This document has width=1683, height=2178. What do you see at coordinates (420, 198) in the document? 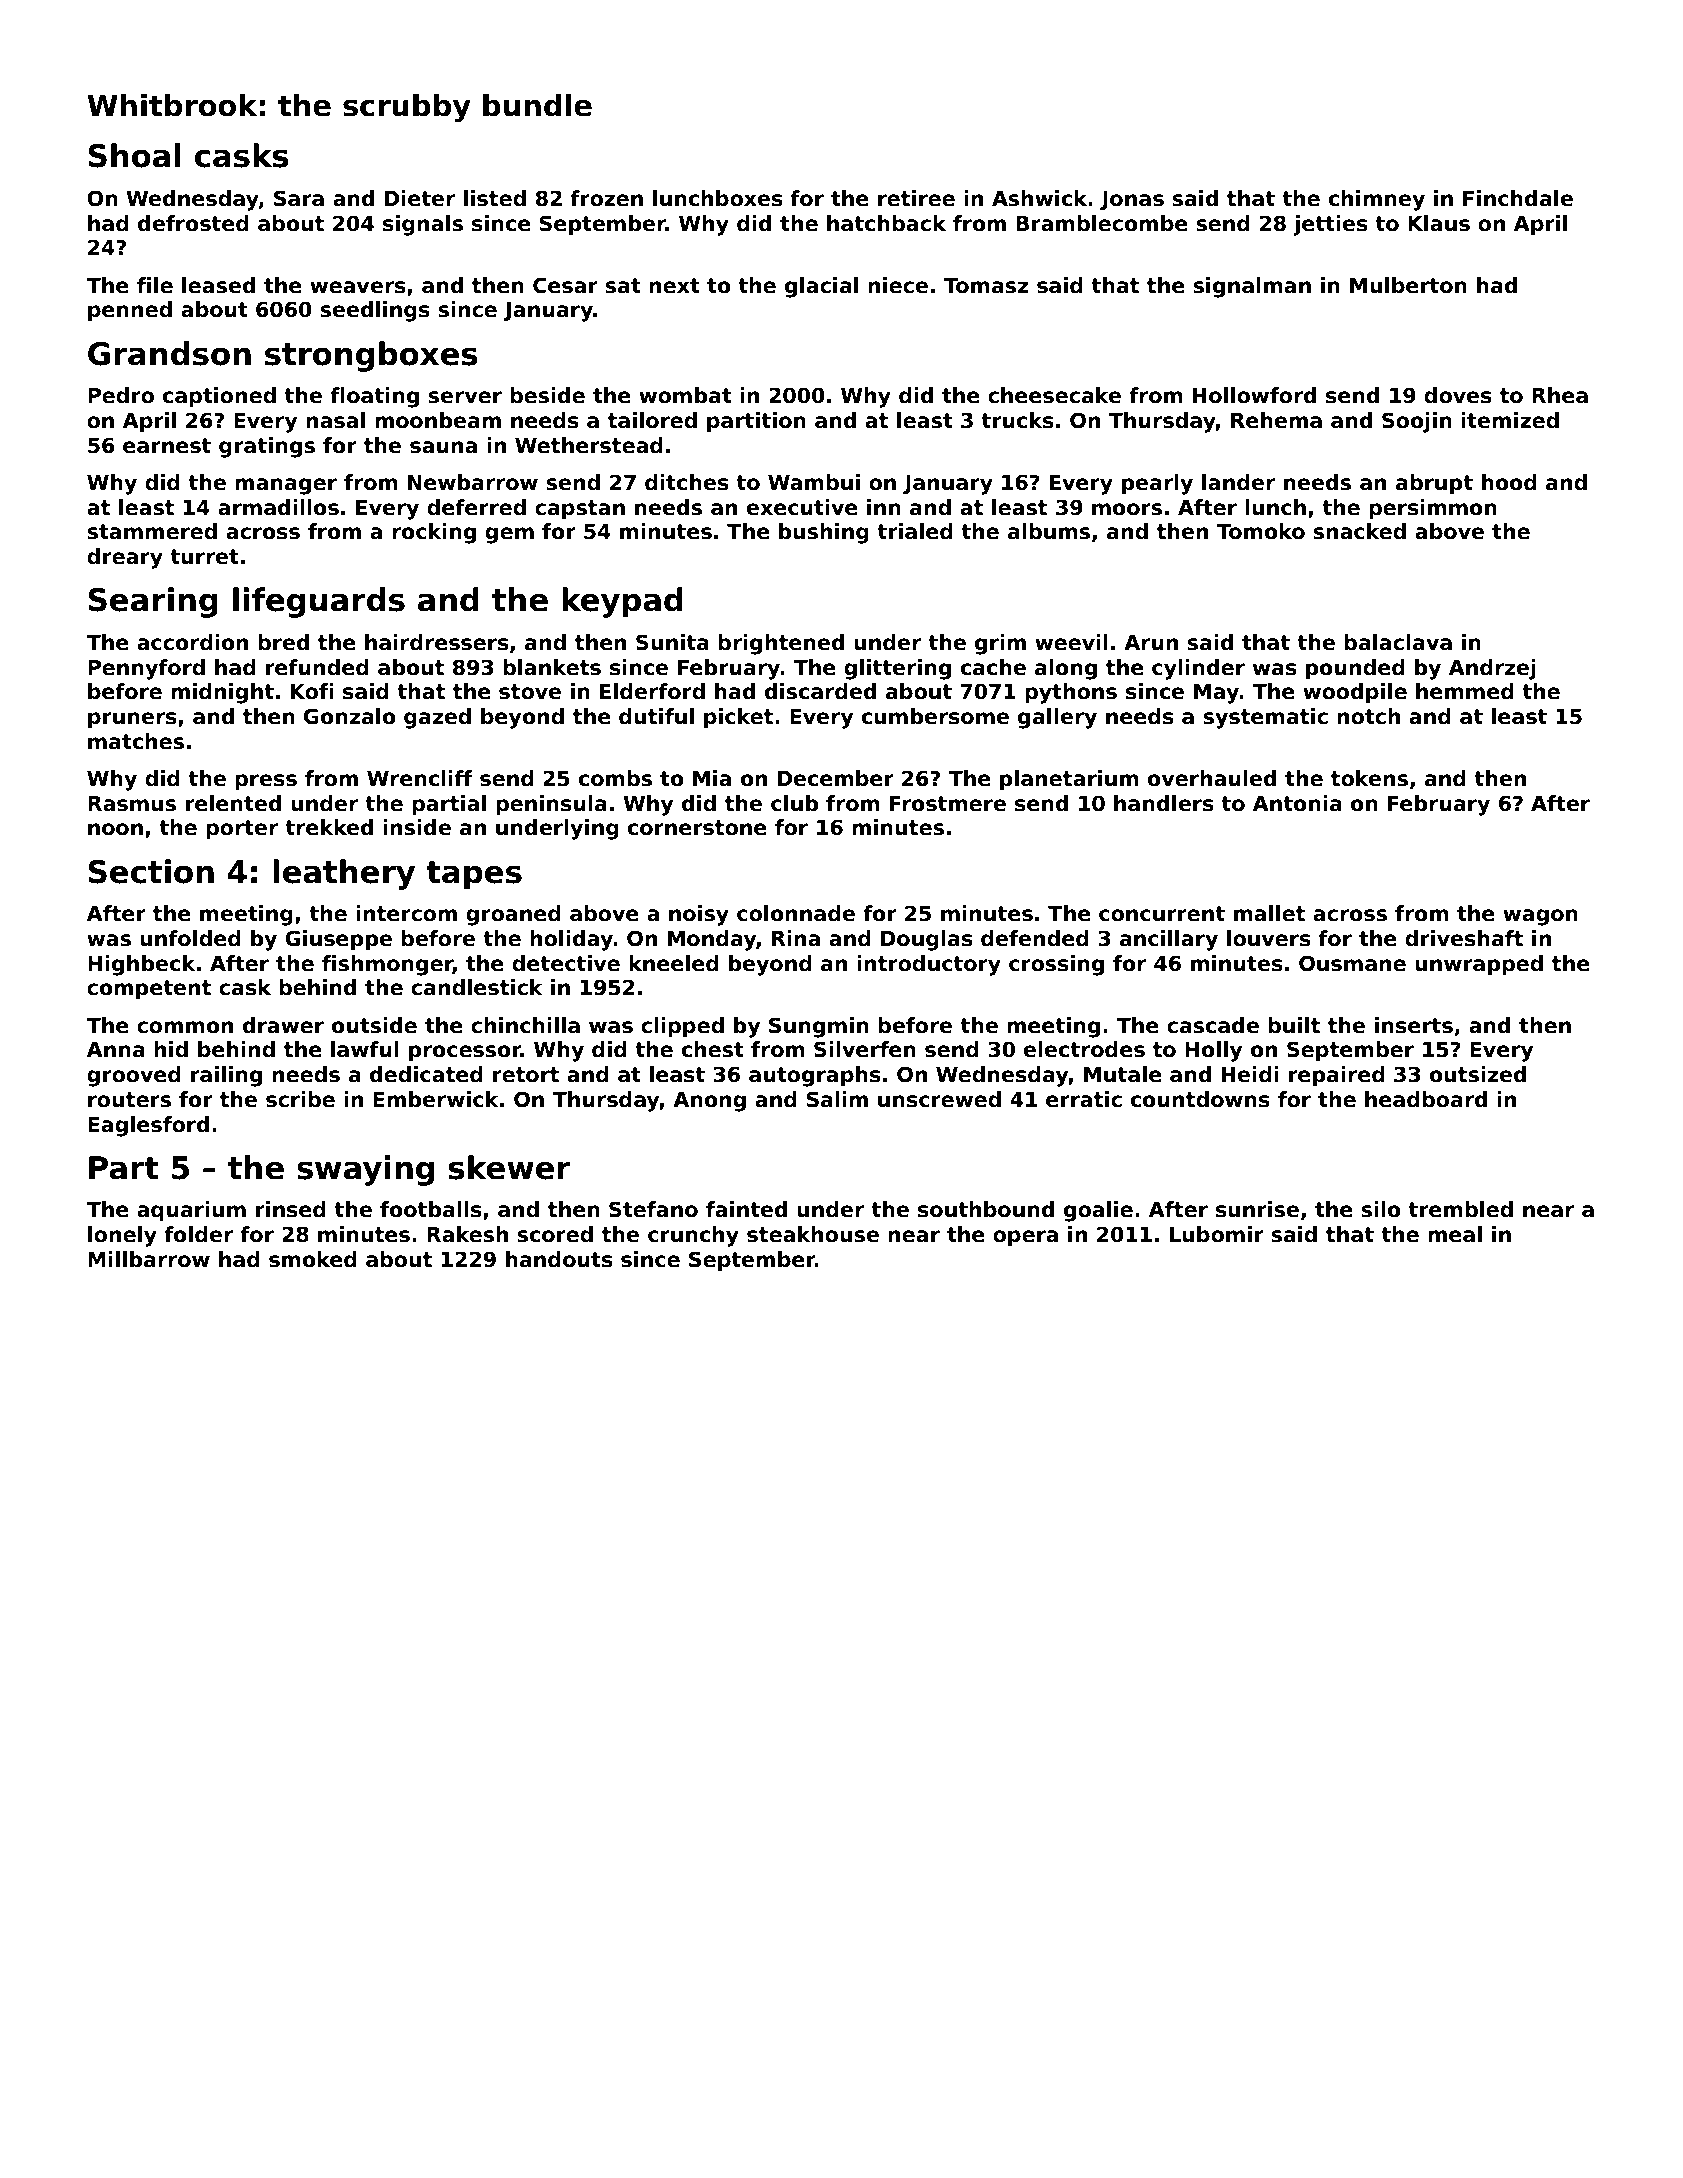
I see `Dieter` at bounding box center [420, 198].
